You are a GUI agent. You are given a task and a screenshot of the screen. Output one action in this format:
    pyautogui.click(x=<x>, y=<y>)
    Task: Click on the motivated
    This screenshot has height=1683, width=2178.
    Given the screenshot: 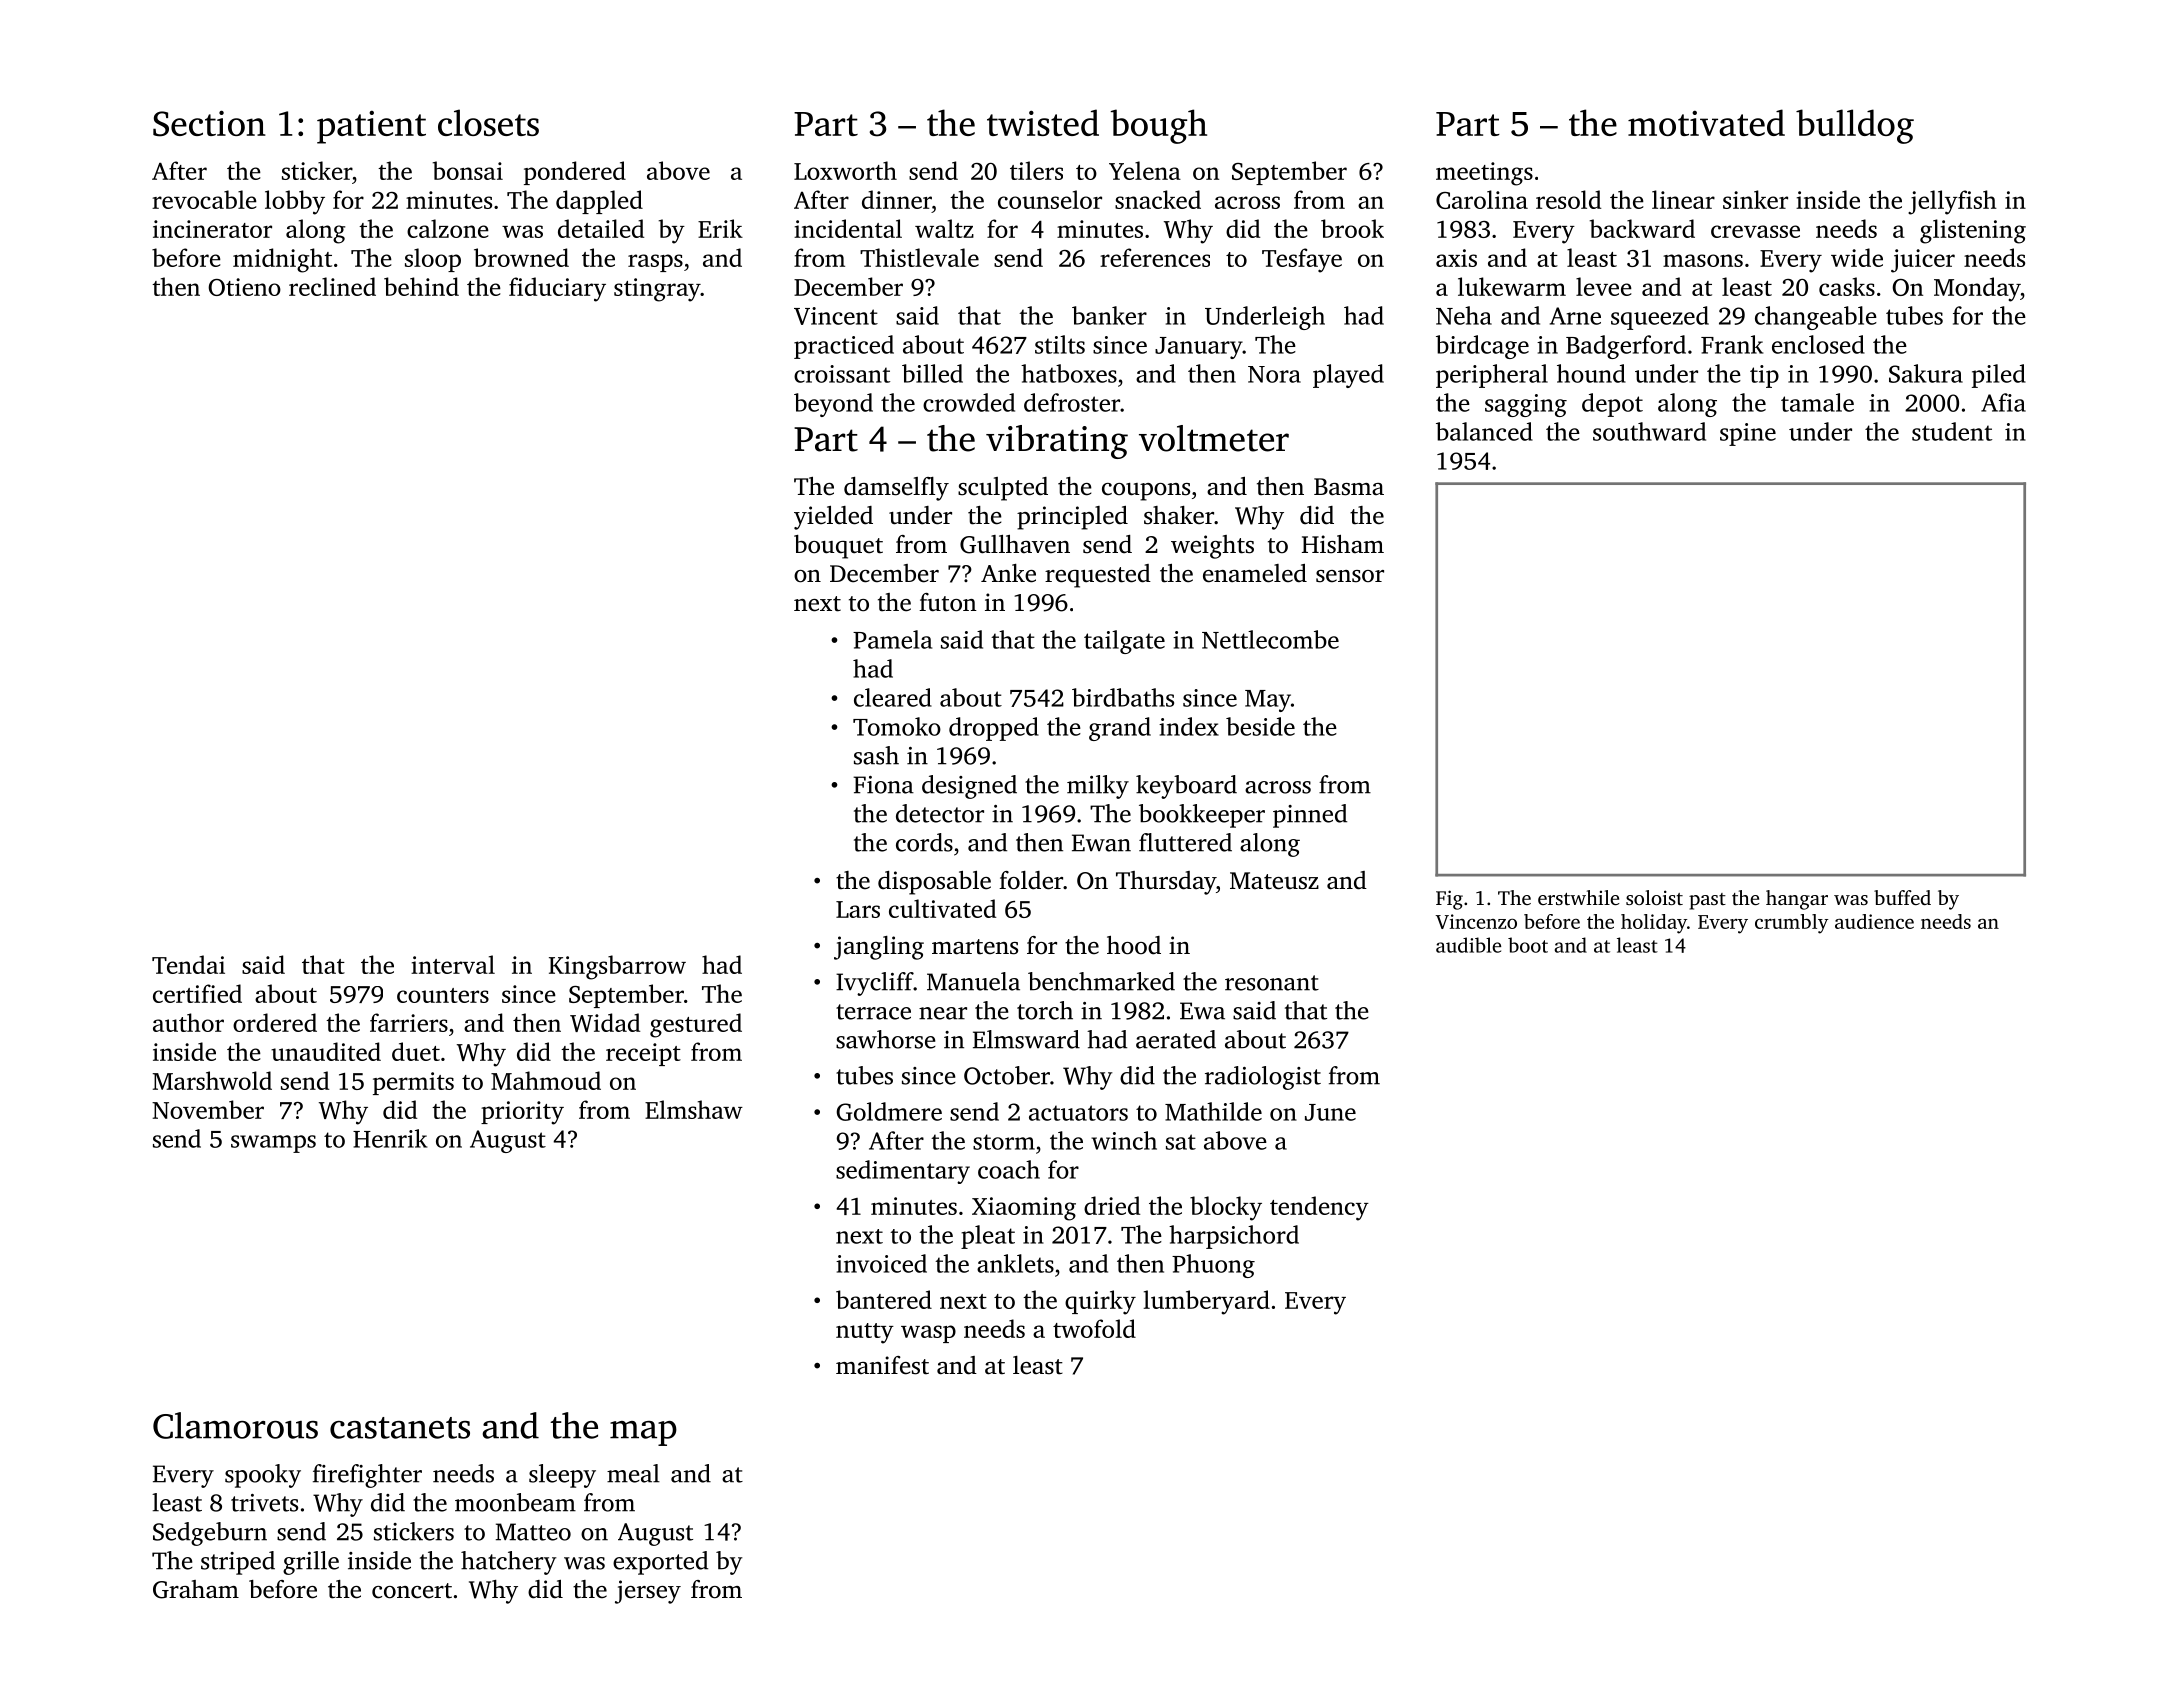 What is the action you would take?
    pyautogui.click(x=1706, y=122)
